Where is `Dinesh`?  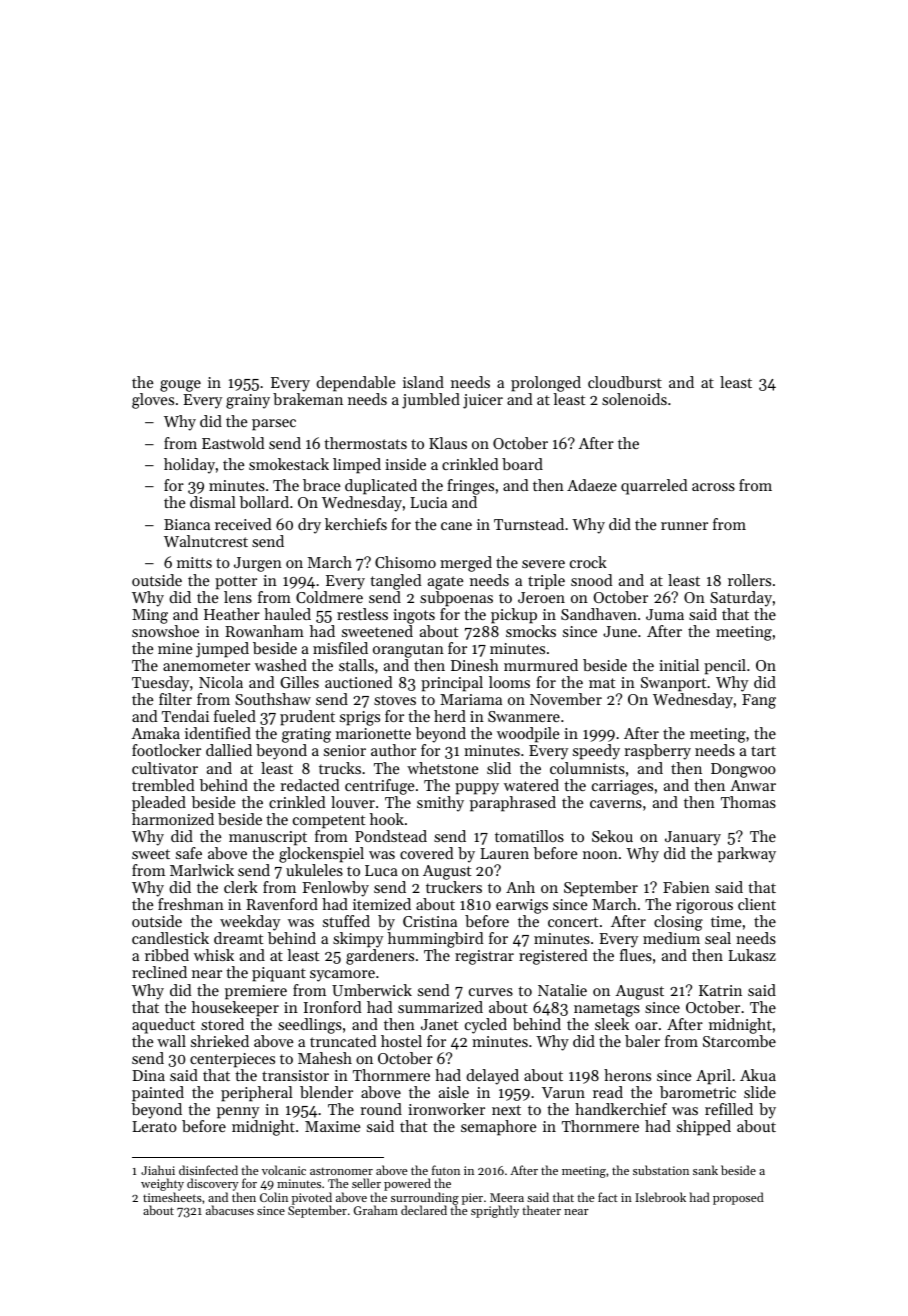
Dinesh is located at coordinates (475, 665).
